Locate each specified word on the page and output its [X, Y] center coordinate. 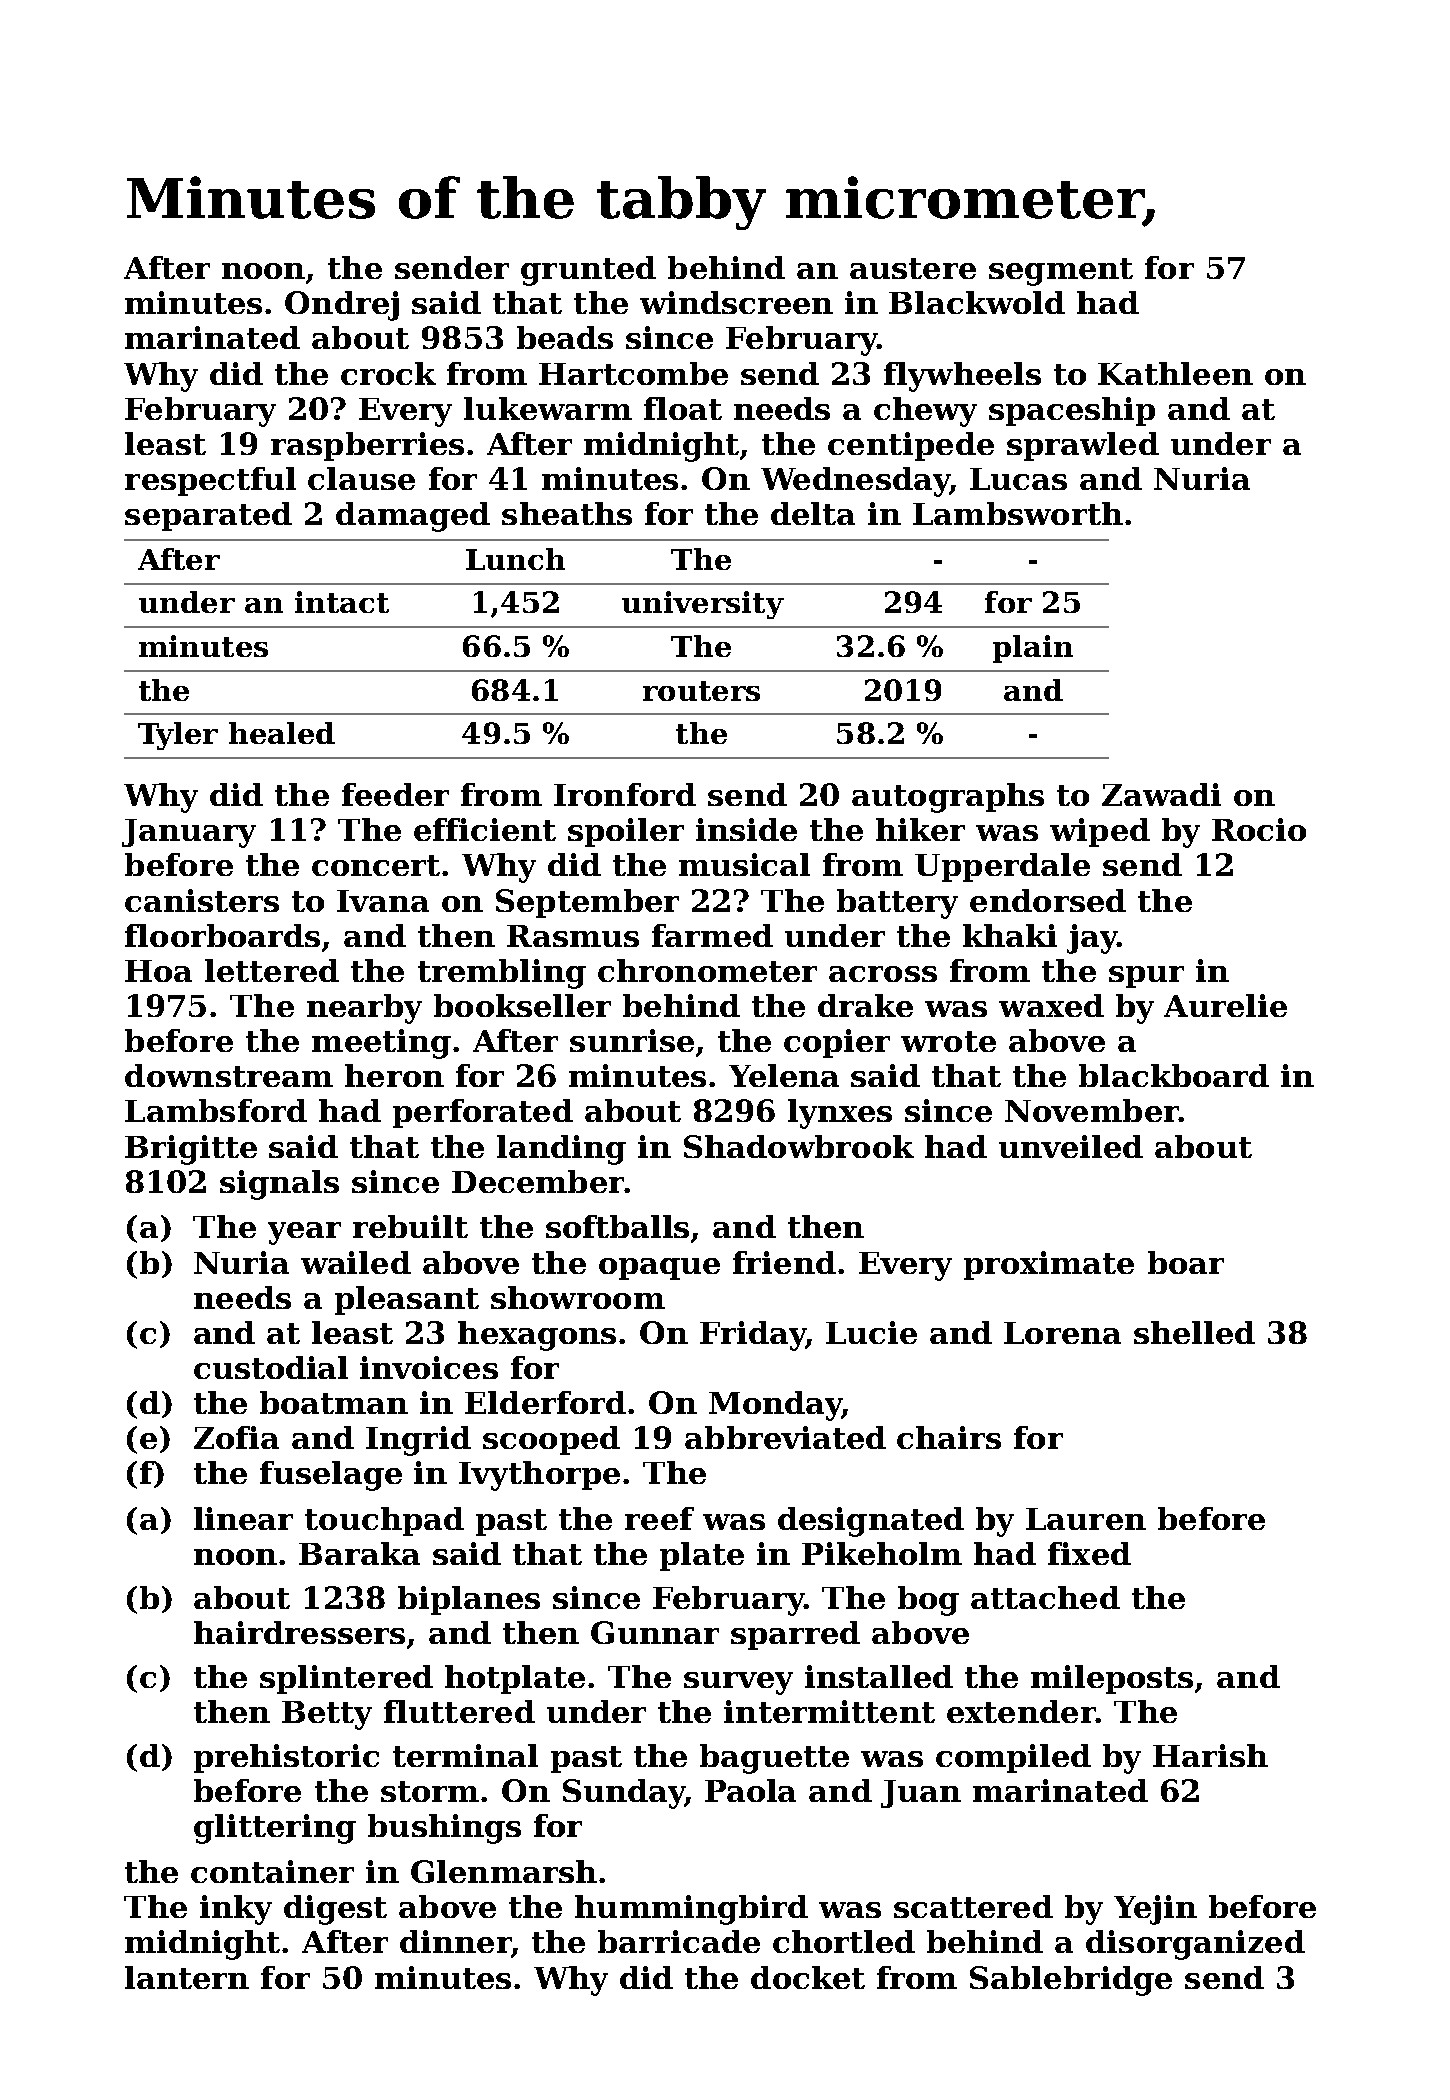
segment [1061, 272]
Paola [750, 1790]
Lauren [1086, 1519]
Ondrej [342, 306]
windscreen [736, 302]
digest [335, 1910]
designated [871, 1522]
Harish [1210, 1755]
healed [282, 733]
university [703, 605]
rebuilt [410, 1226]
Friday [753, 1336]
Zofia [236, 1437]
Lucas [1018, 479]
